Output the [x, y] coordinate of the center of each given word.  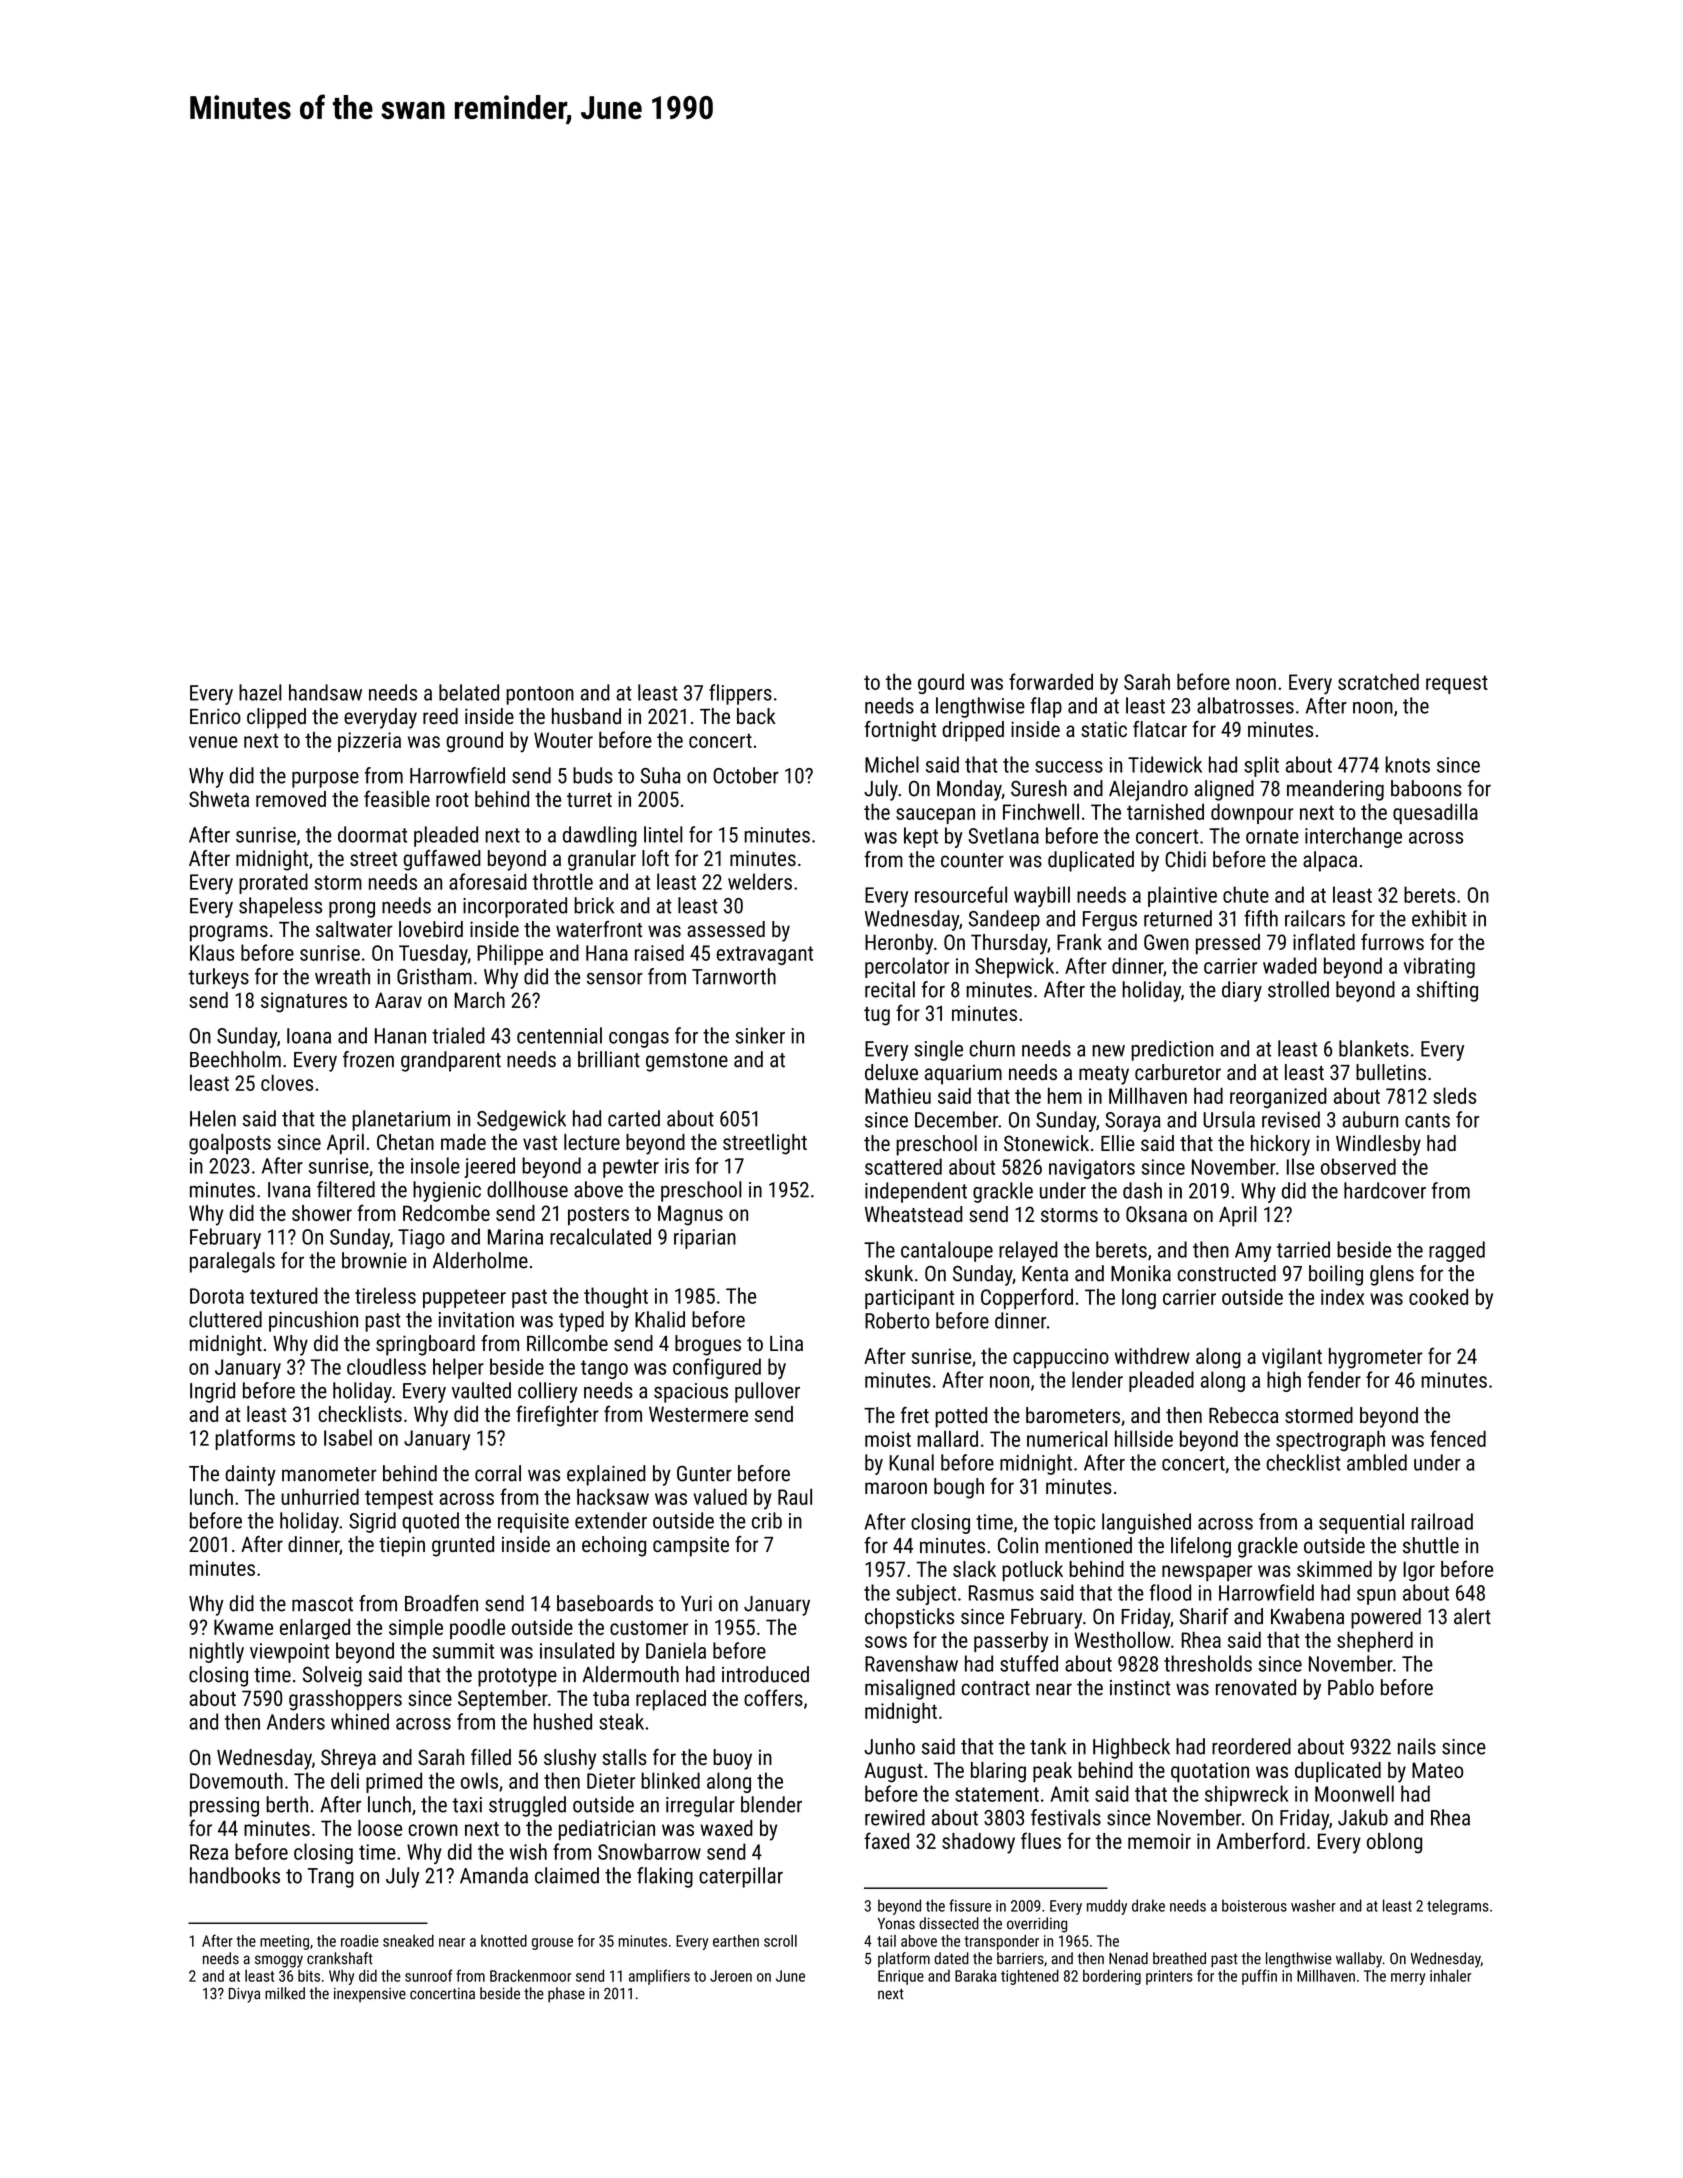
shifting [1447, 991]
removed [291, 799]
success [1069, 767]
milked [285, 1993]
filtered [346, 1189]
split [1261, 766]
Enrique [901, 1977]
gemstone [687, 1062]
